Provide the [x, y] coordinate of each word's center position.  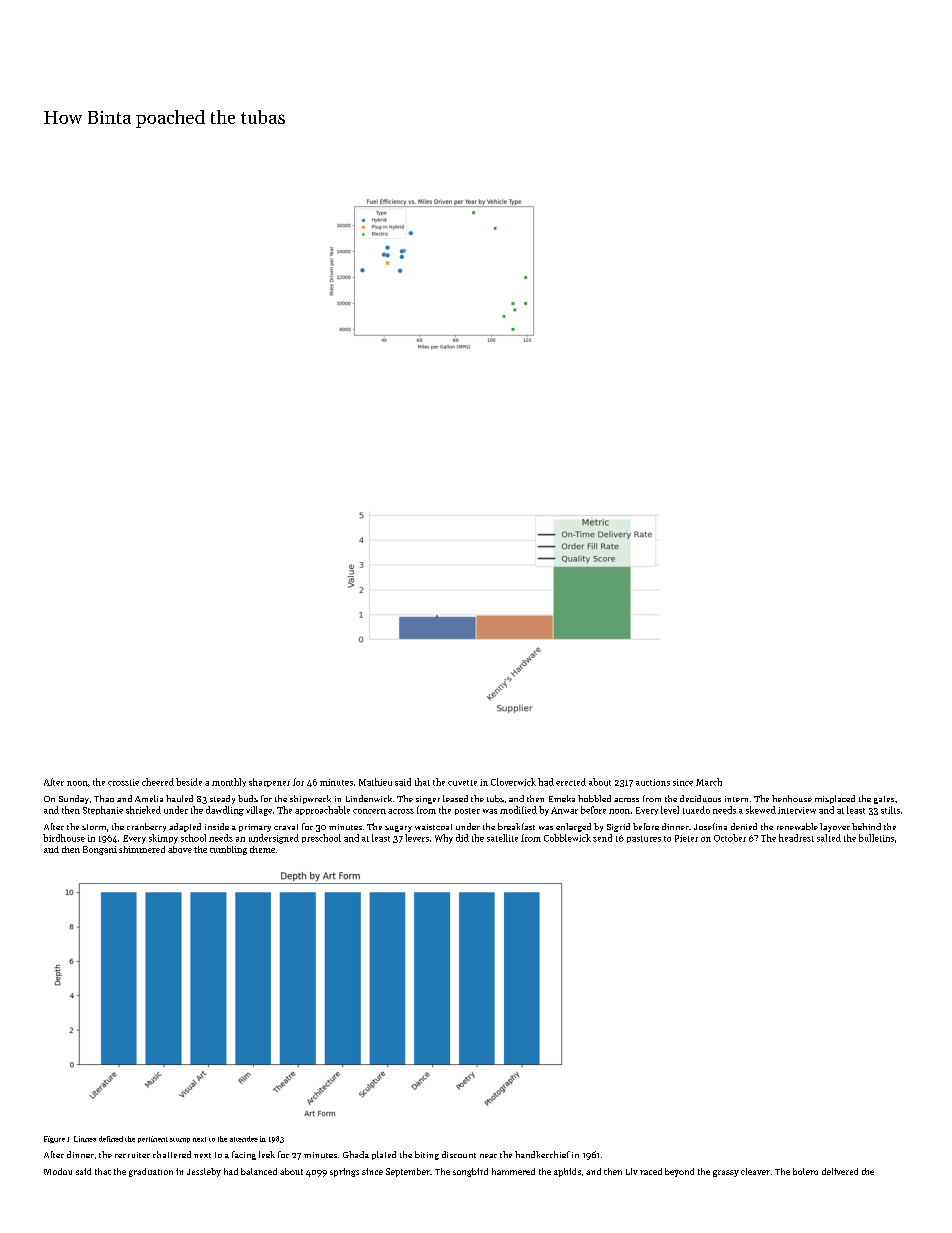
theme [262, 849]
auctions [653, 782]
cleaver [755, 1171]
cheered [158, 782]
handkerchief [542, 1154]
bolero [805, 1171]
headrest [796, 838]
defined [111, 1139]
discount [459, 1154]
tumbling [228, 850]
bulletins [876, 838]
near [488, 1156]
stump [180, 1140]
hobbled [594, 798]
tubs [495, 798]
